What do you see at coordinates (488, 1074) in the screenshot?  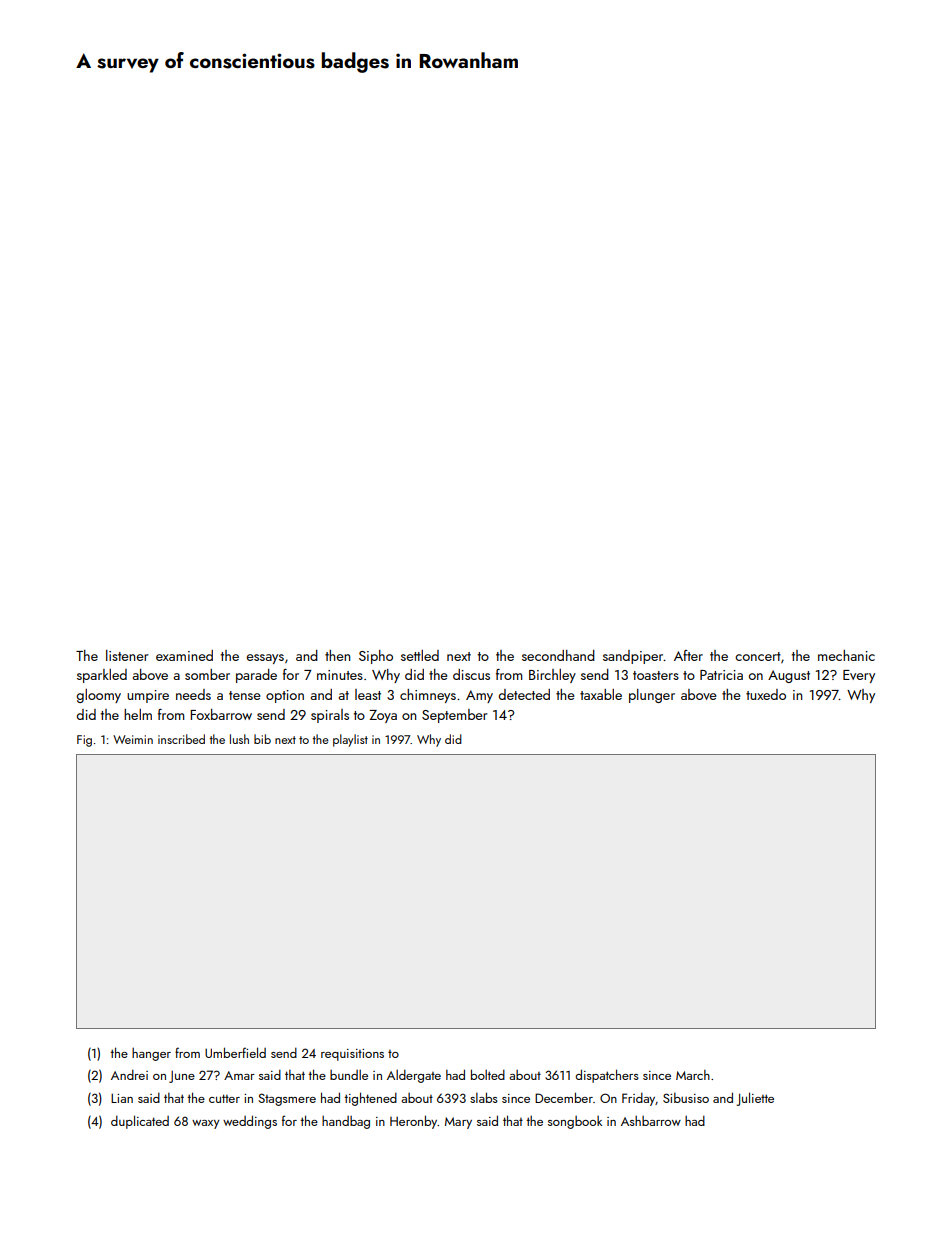 I see `bolted` at bounding box center [488, 1074].
